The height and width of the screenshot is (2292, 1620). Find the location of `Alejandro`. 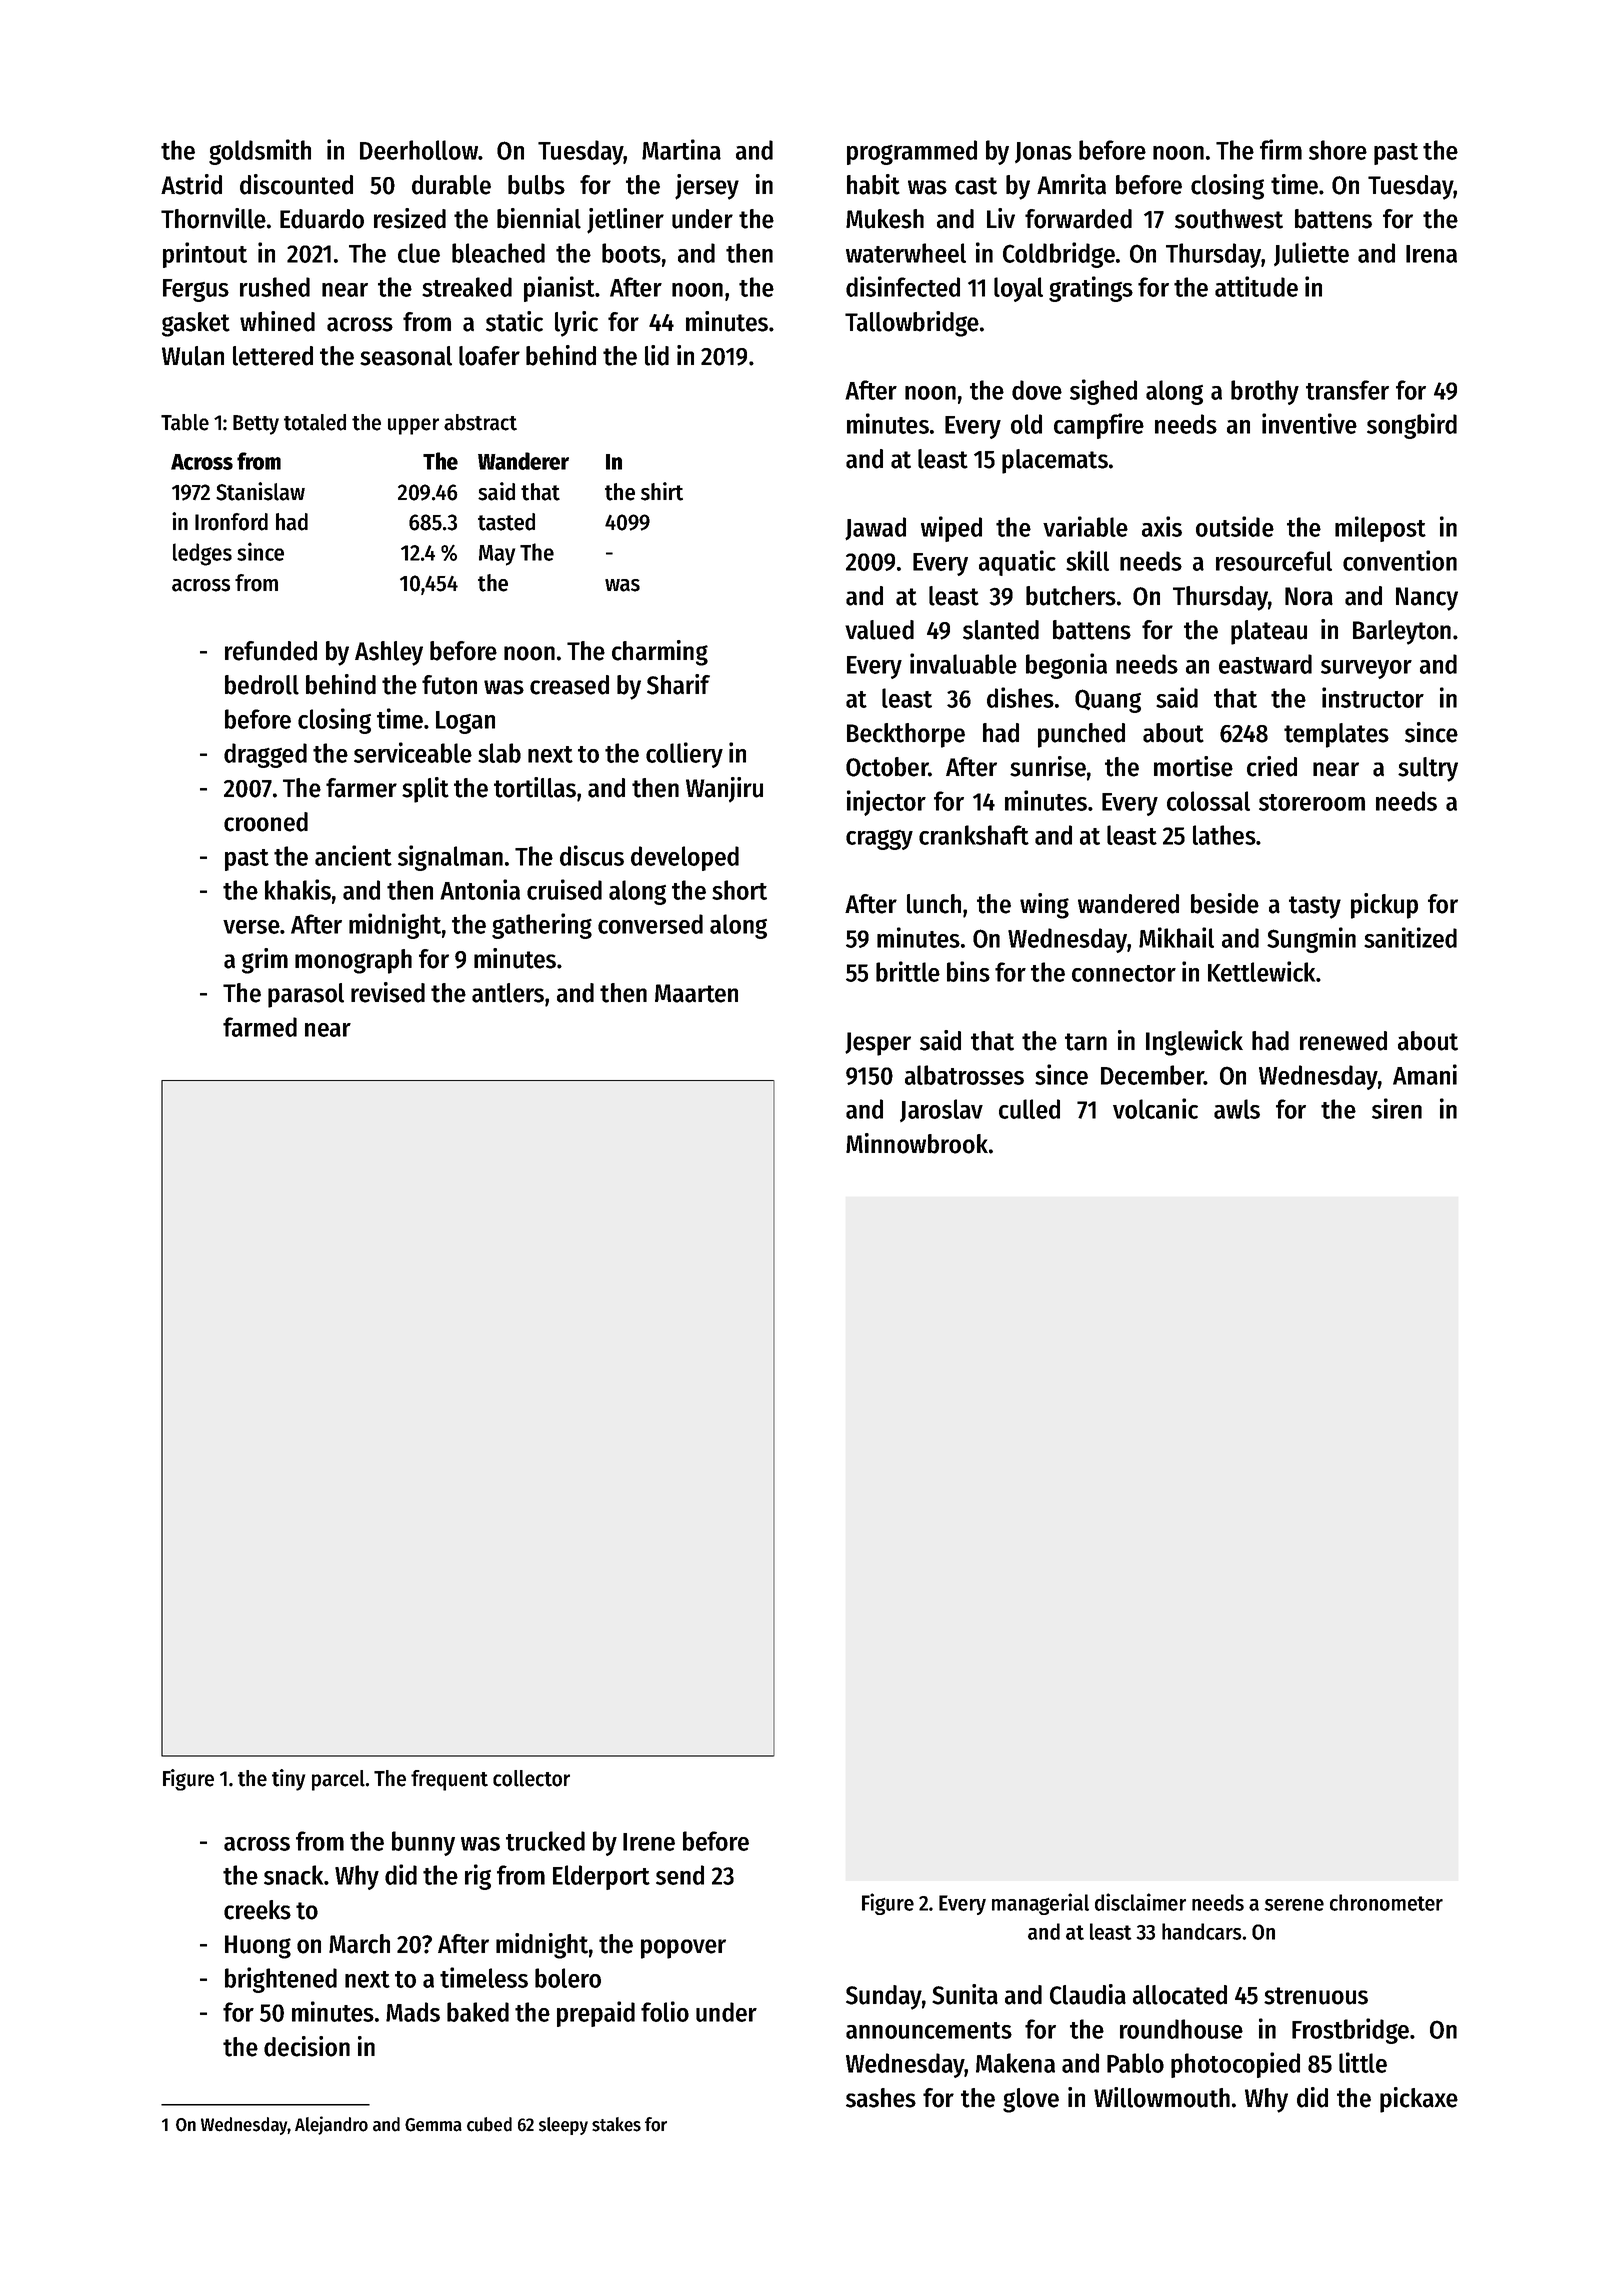

Alejandro is located at coordinates (331, 2125).
